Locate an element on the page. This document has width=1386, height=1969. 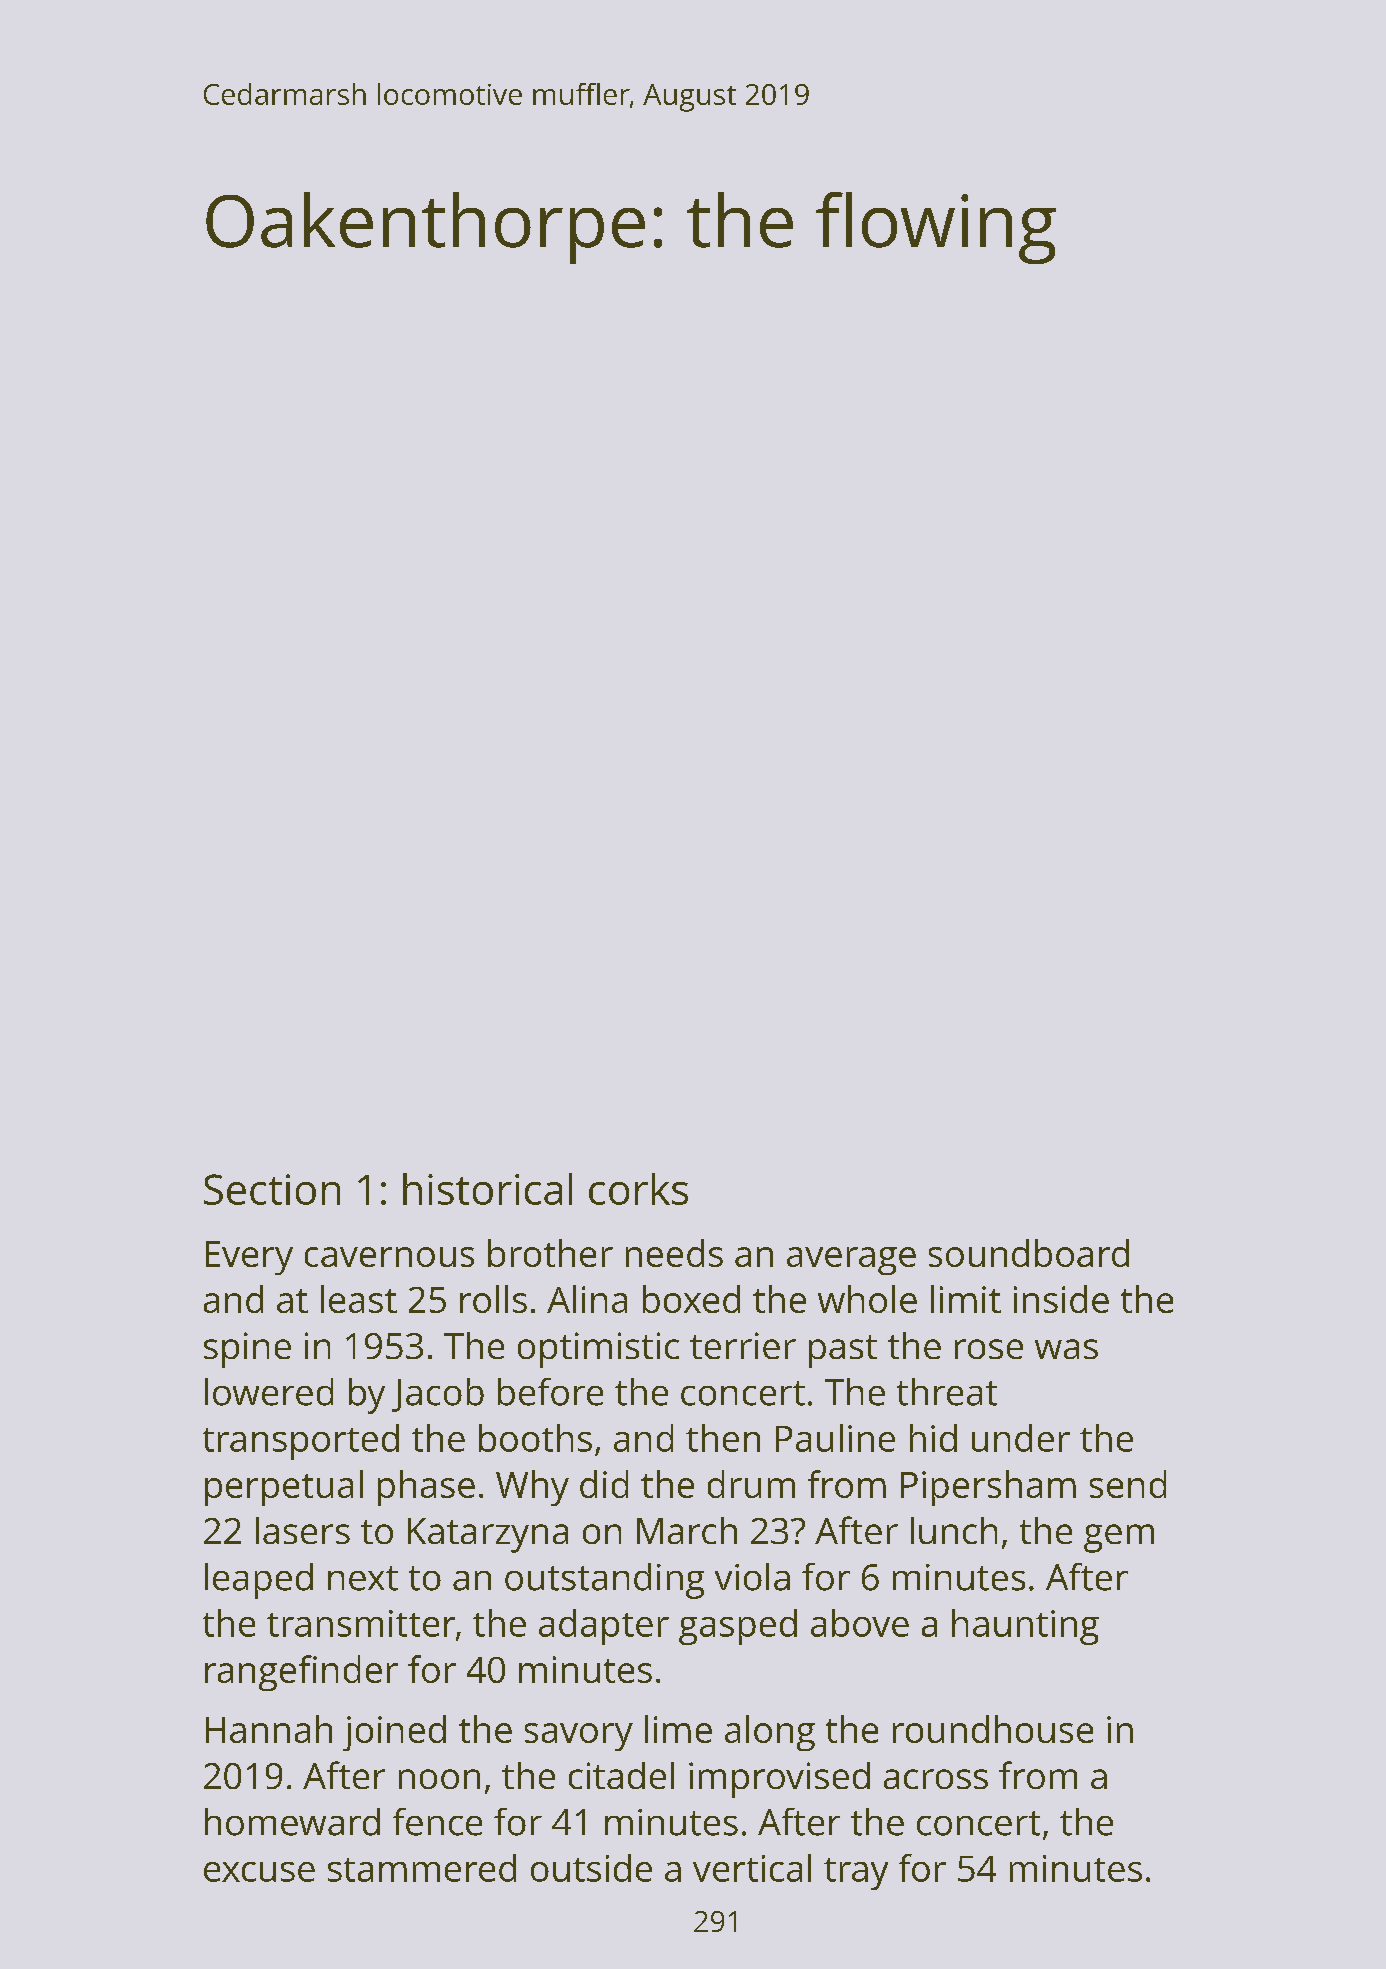
needs is located at coordinates (674, 1253).
